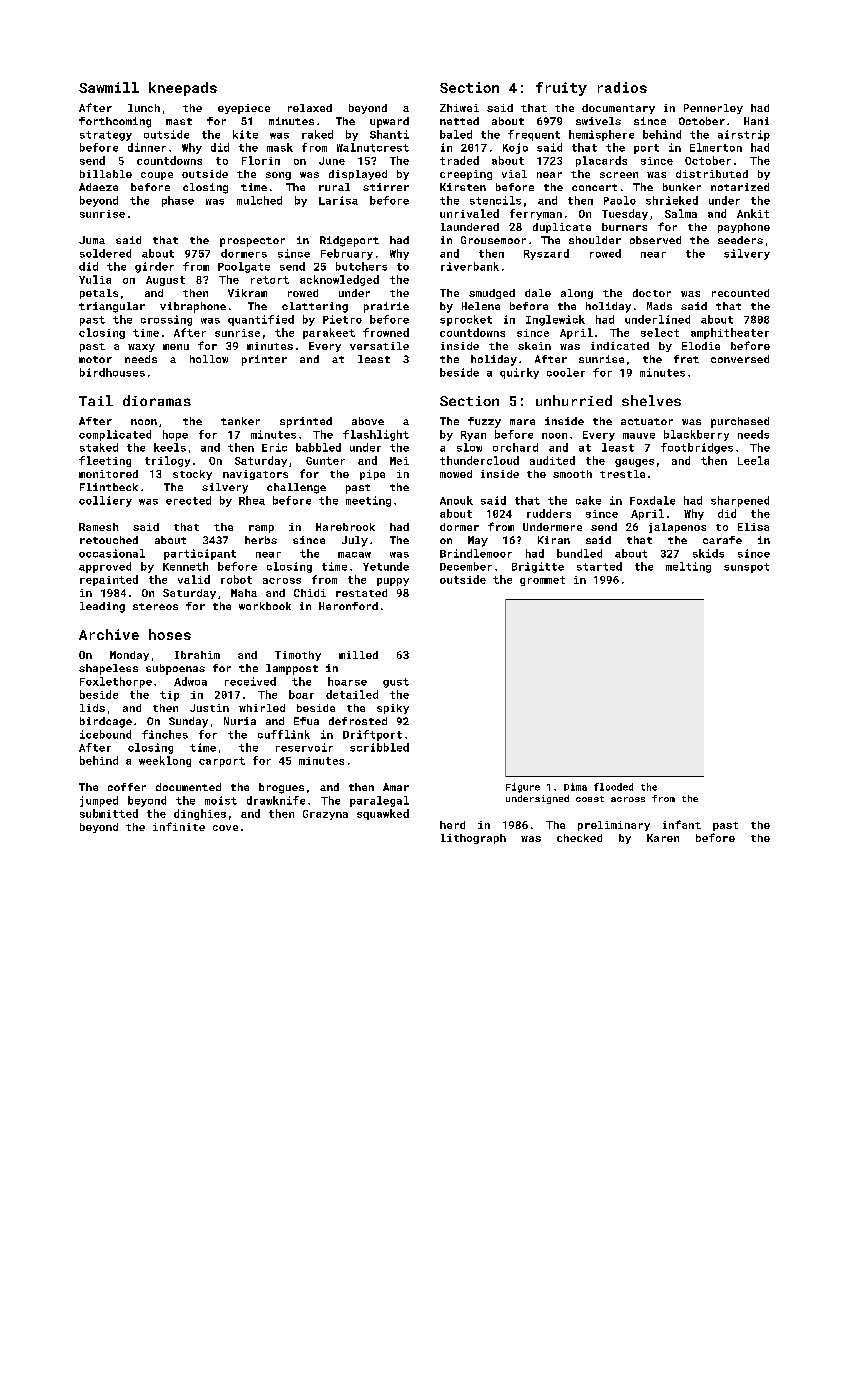 Image resolution: width=849 pixels, height=1400 pixels. Describe the element at coordinates (179, 826) in the image. I see `infinite` at that location.
